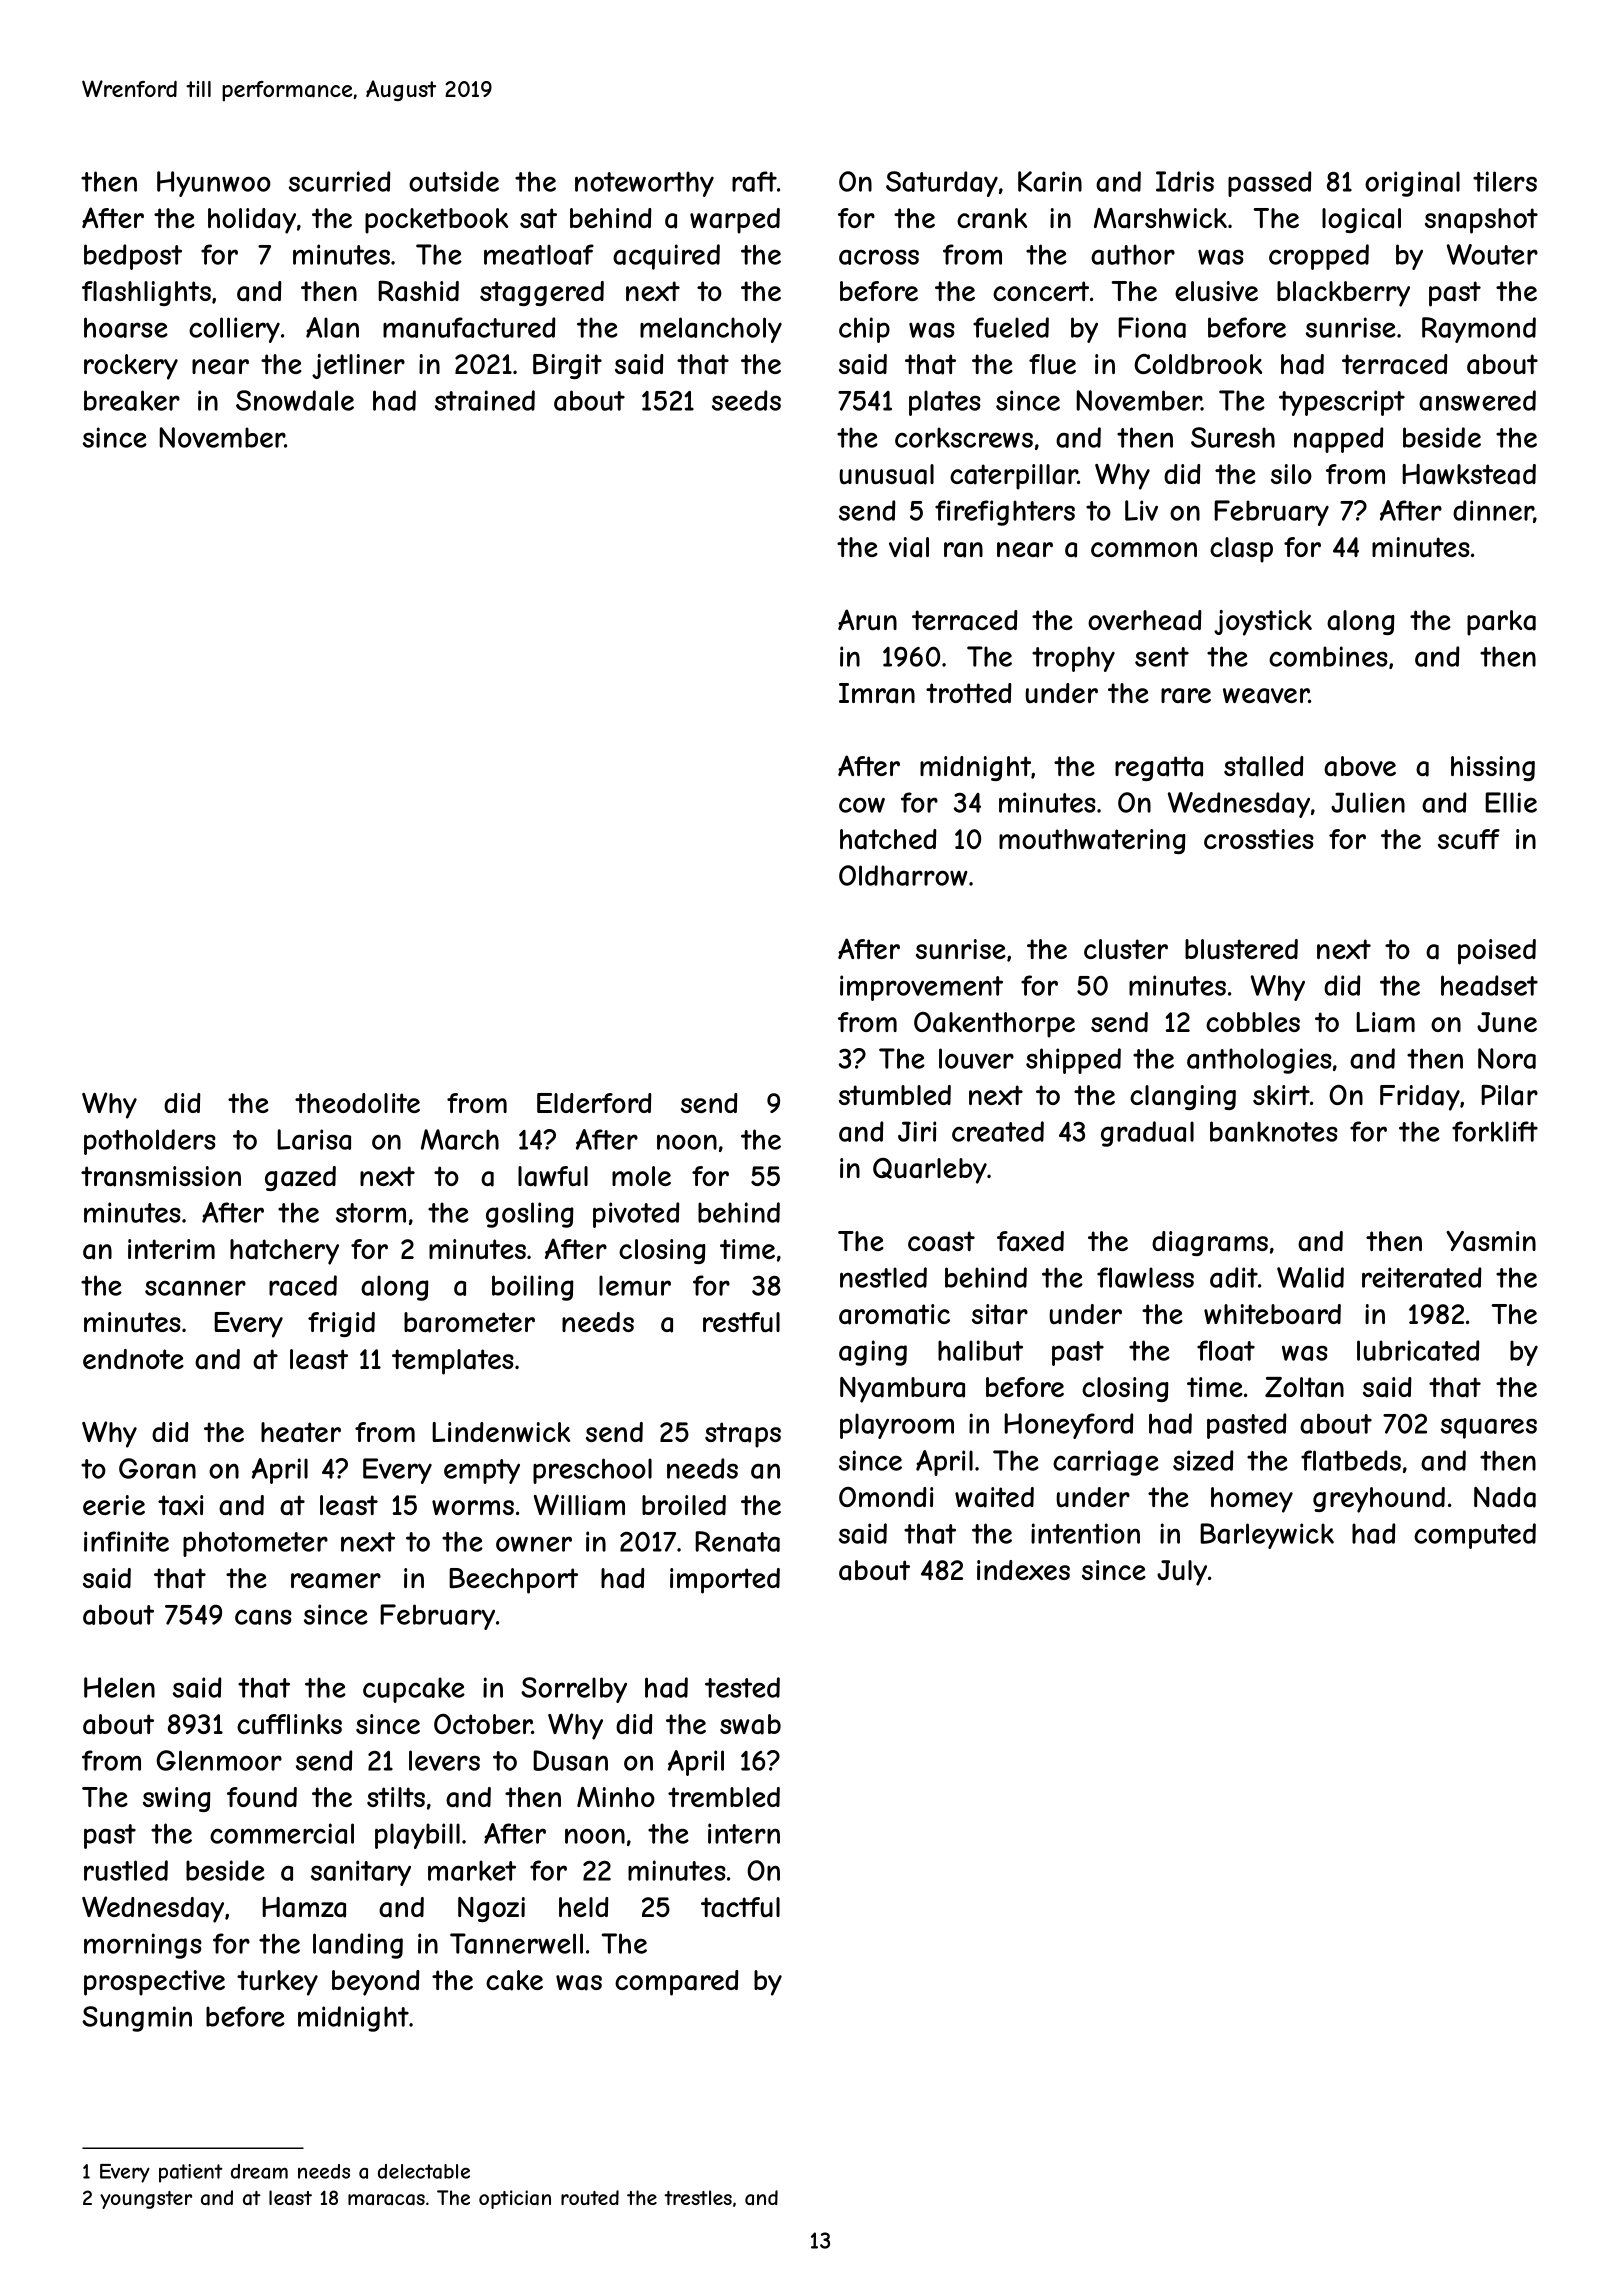 This page has width=1620, height=2292. What do you see at coordinates (454, 181) in the page?
I see `outside` at bounding box center [454, 181].
